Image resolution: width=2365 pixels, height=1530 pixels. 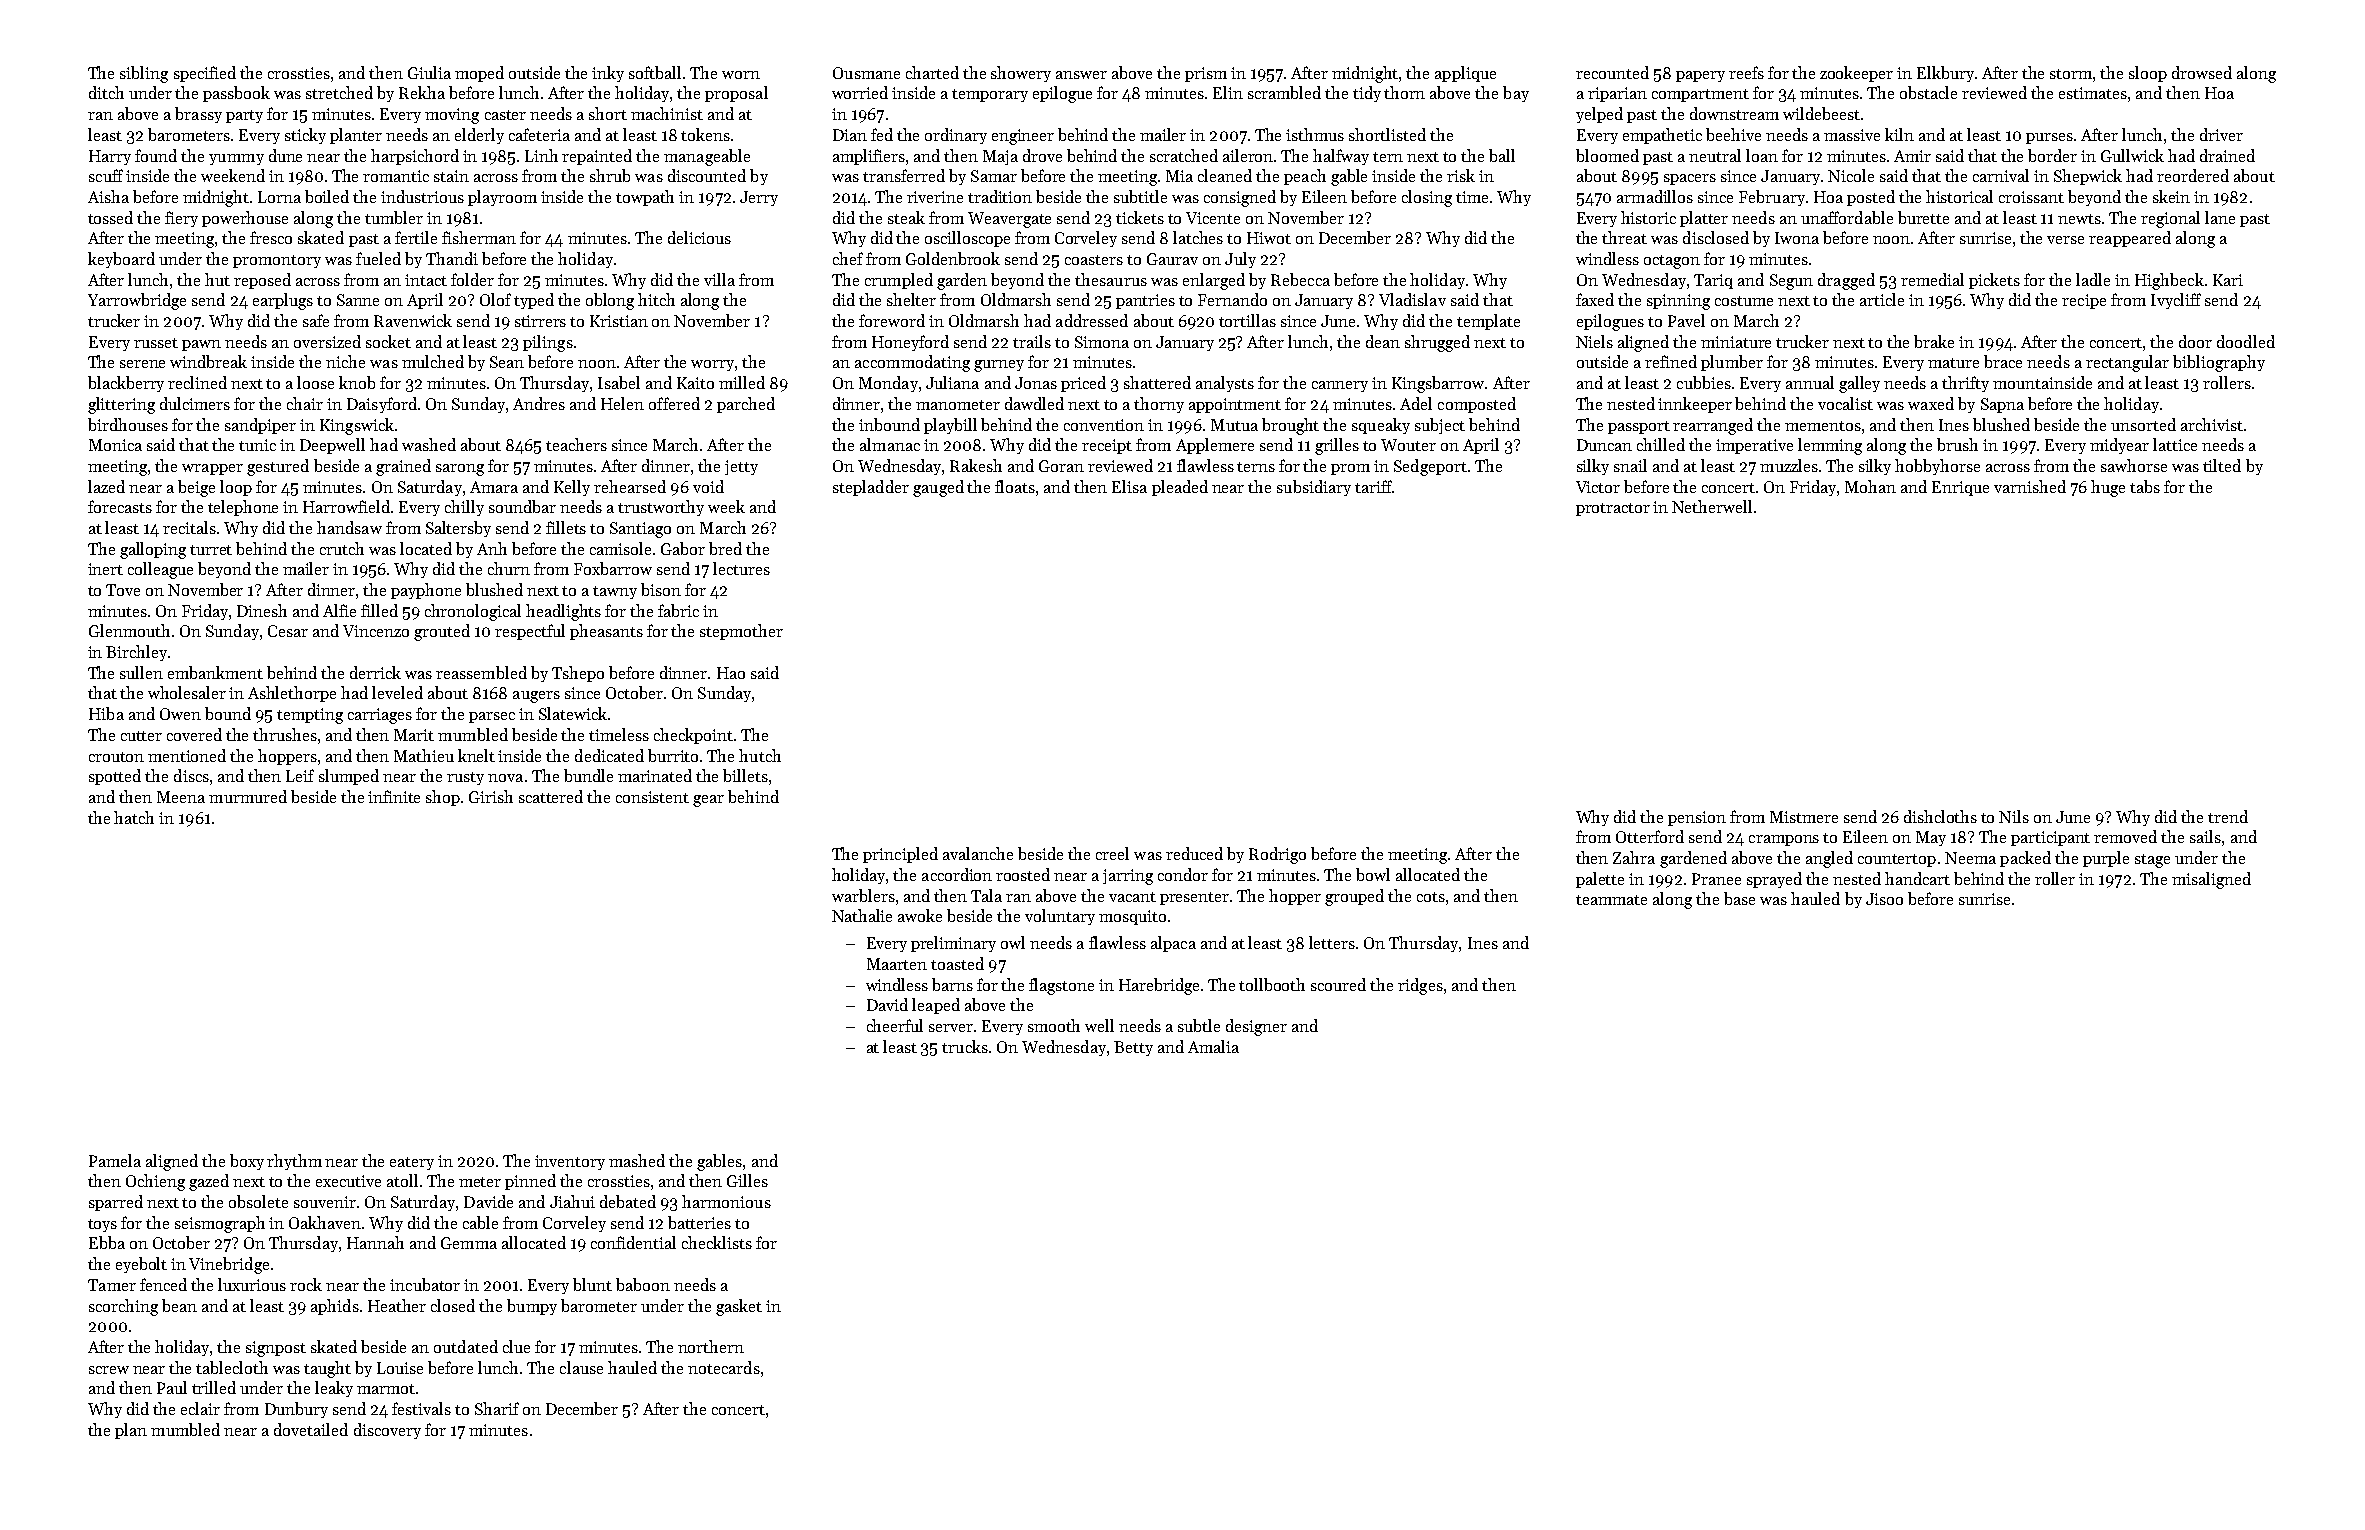 What do you see at coordinates (497, 1408) in the screenshot?
I see `Sharif` at bounding box center [497, 1408].
